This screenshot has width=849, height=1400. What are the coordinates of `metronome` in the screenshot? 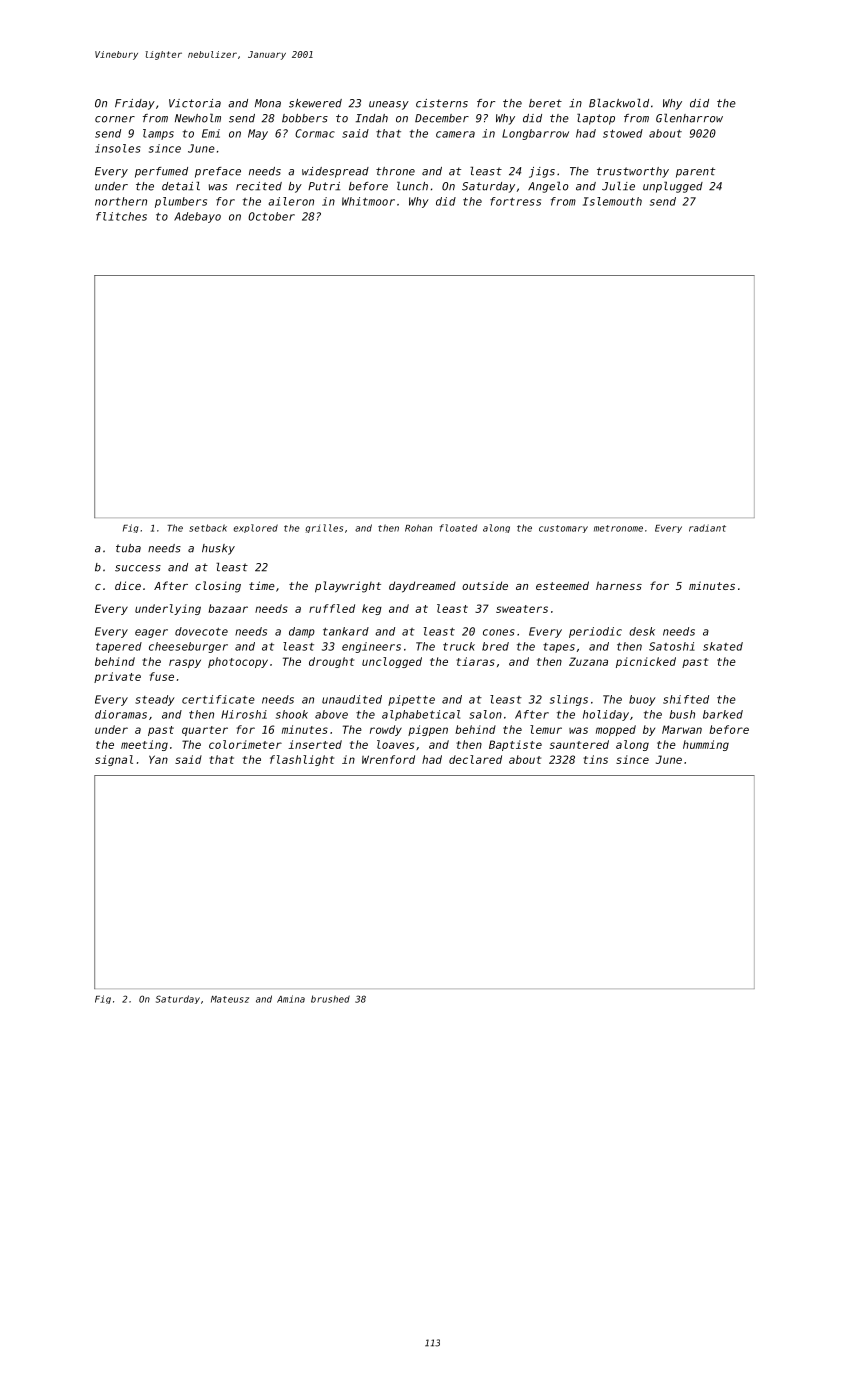 It's located at (618, 528).
